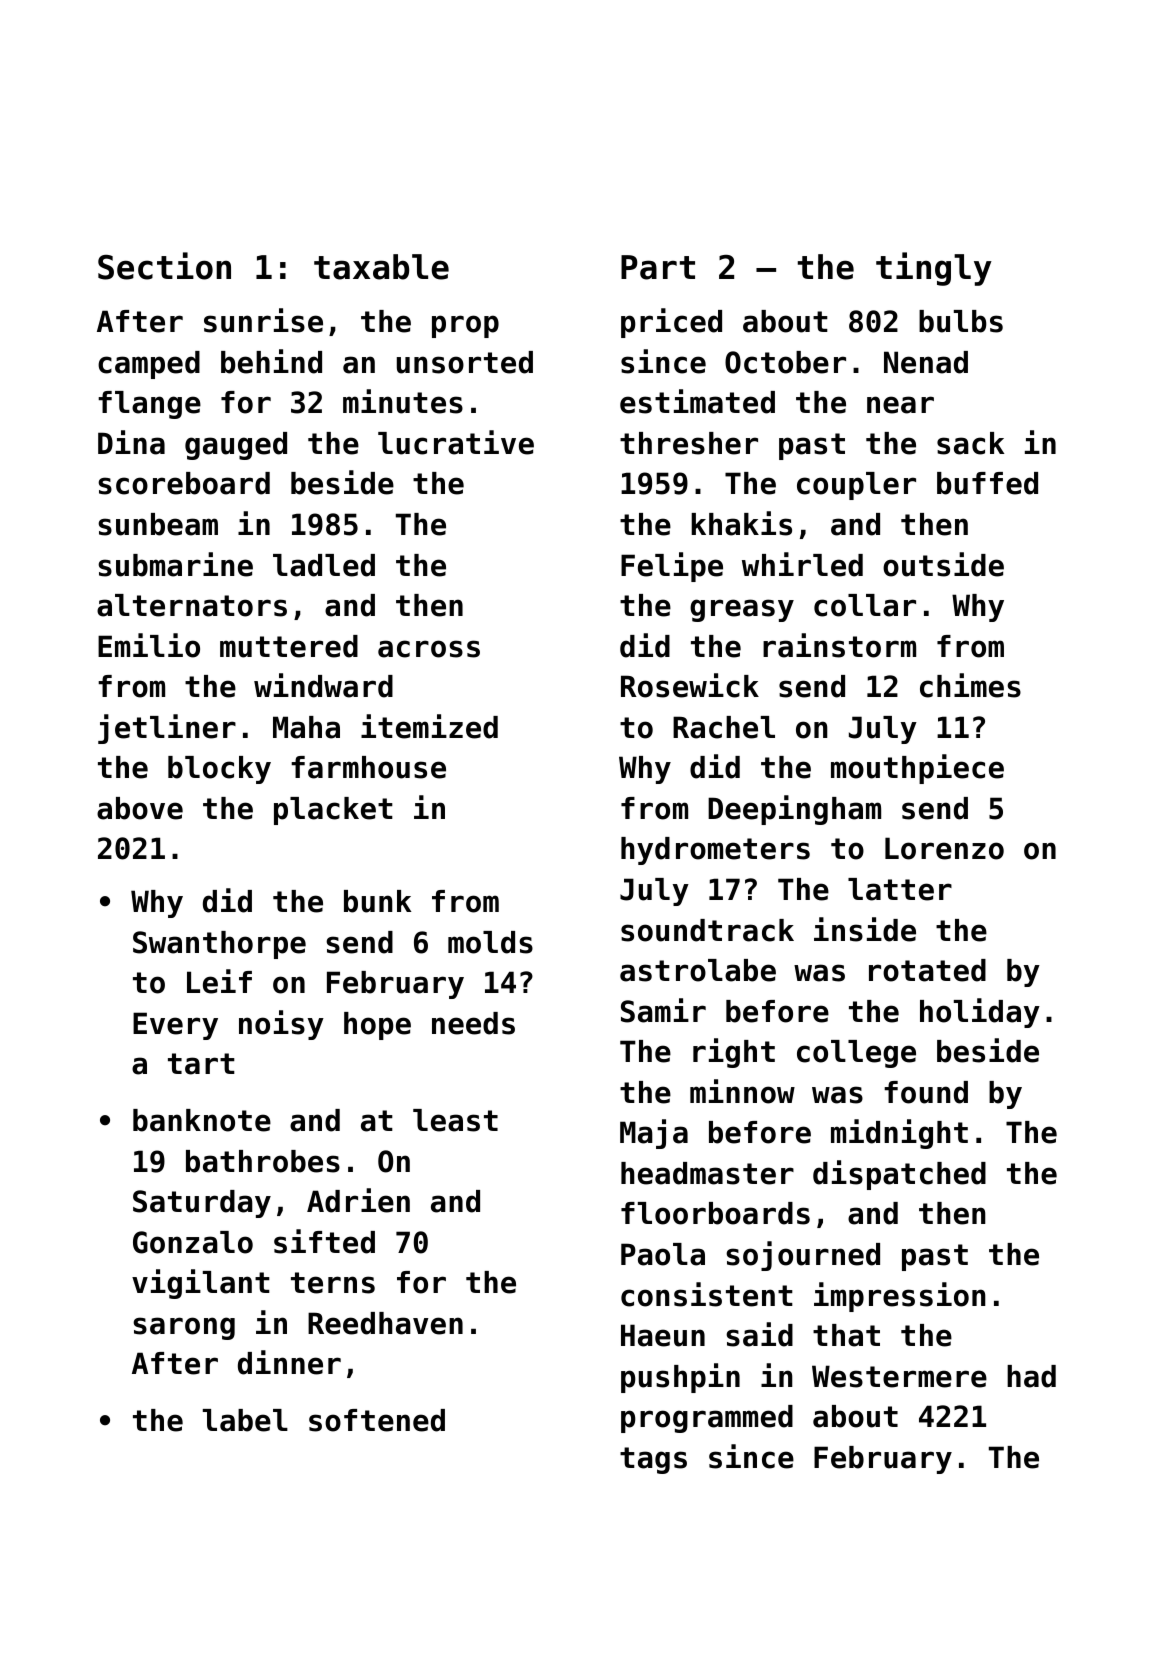  Describe the element at coordinates (715, 851) in the screenshot. I see `hydrometers` at that location.
